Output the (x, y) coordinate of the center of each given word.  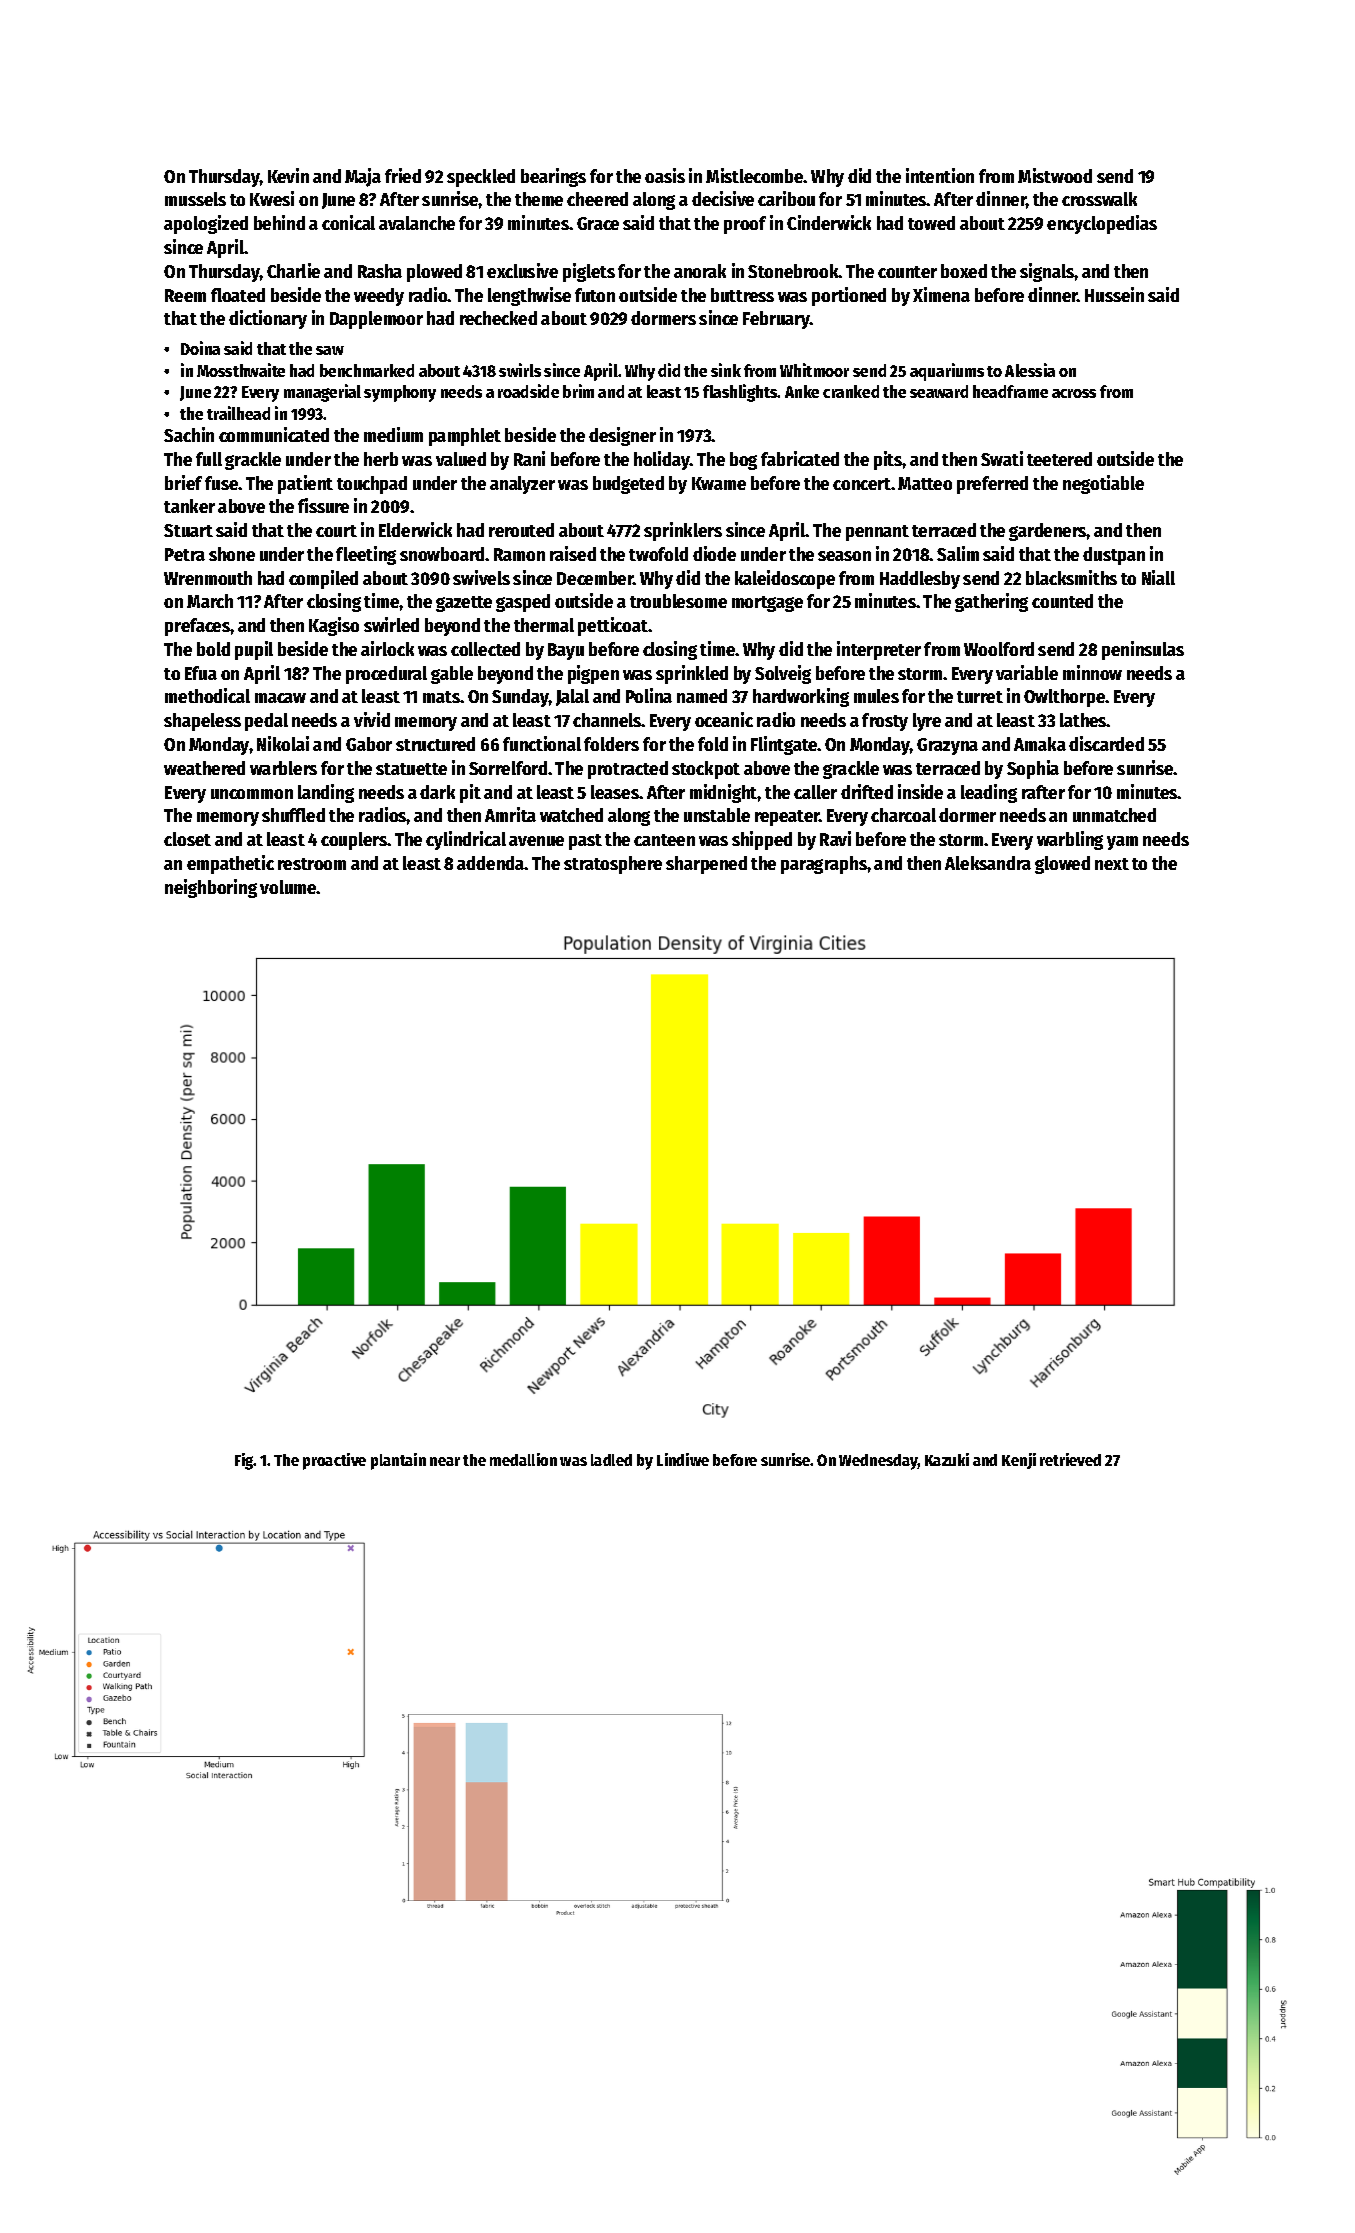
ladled (611, 1460)
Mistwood (1055, 175)
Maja (363, 177)
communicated (274, 434)
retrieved (1070, 1459)
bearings (553, 177)
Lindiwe (683, 1459)
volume (288, 887)
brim (578, 391)
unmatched (1114, 815)
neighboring (211, 888)
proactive (334, 1461)
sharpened (706, 865)
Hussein (1114, 294)
